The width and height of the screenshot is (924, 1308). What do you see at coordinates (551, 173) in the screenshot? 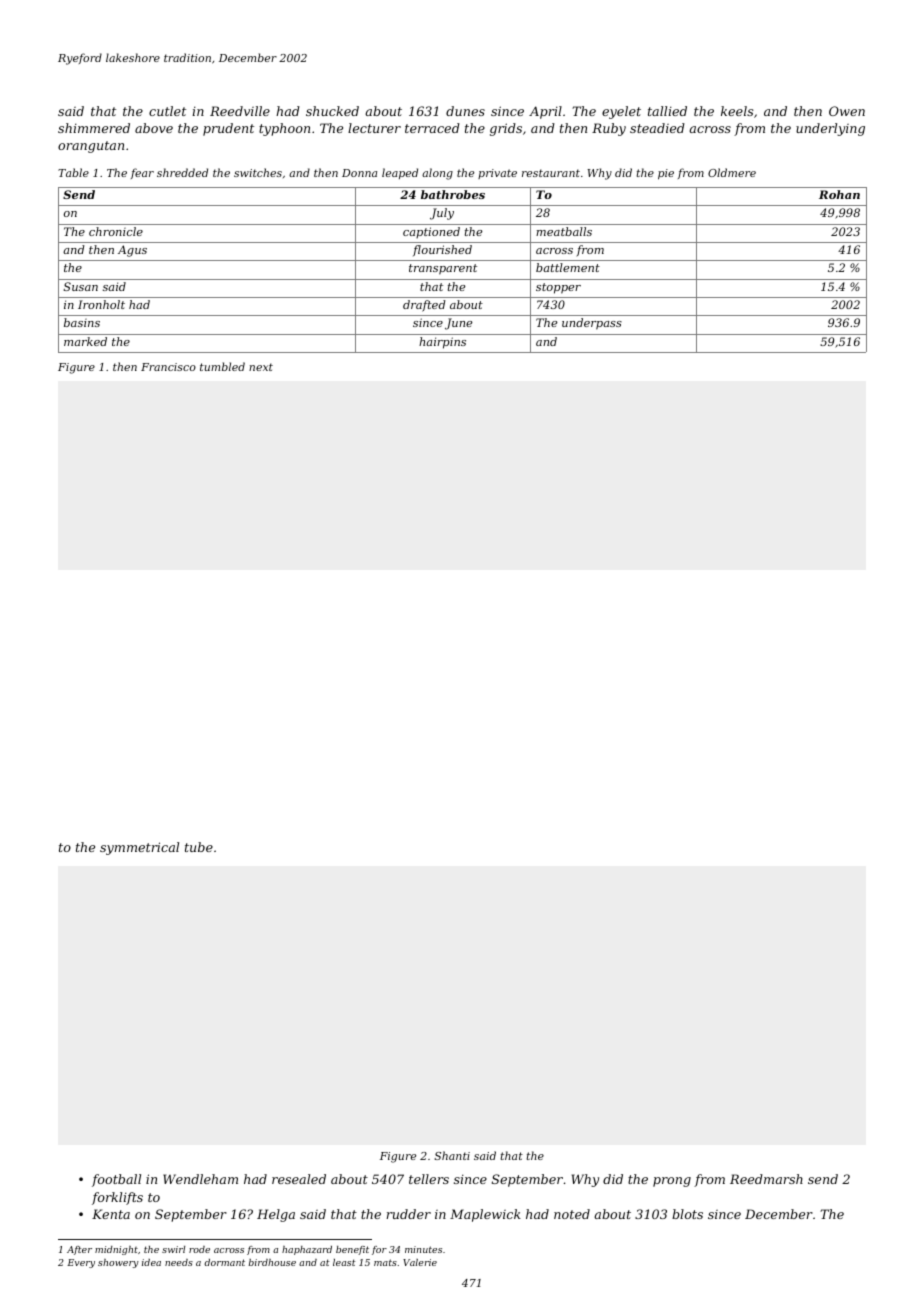
I see `restaurant` at bounding box center [551, 173].
